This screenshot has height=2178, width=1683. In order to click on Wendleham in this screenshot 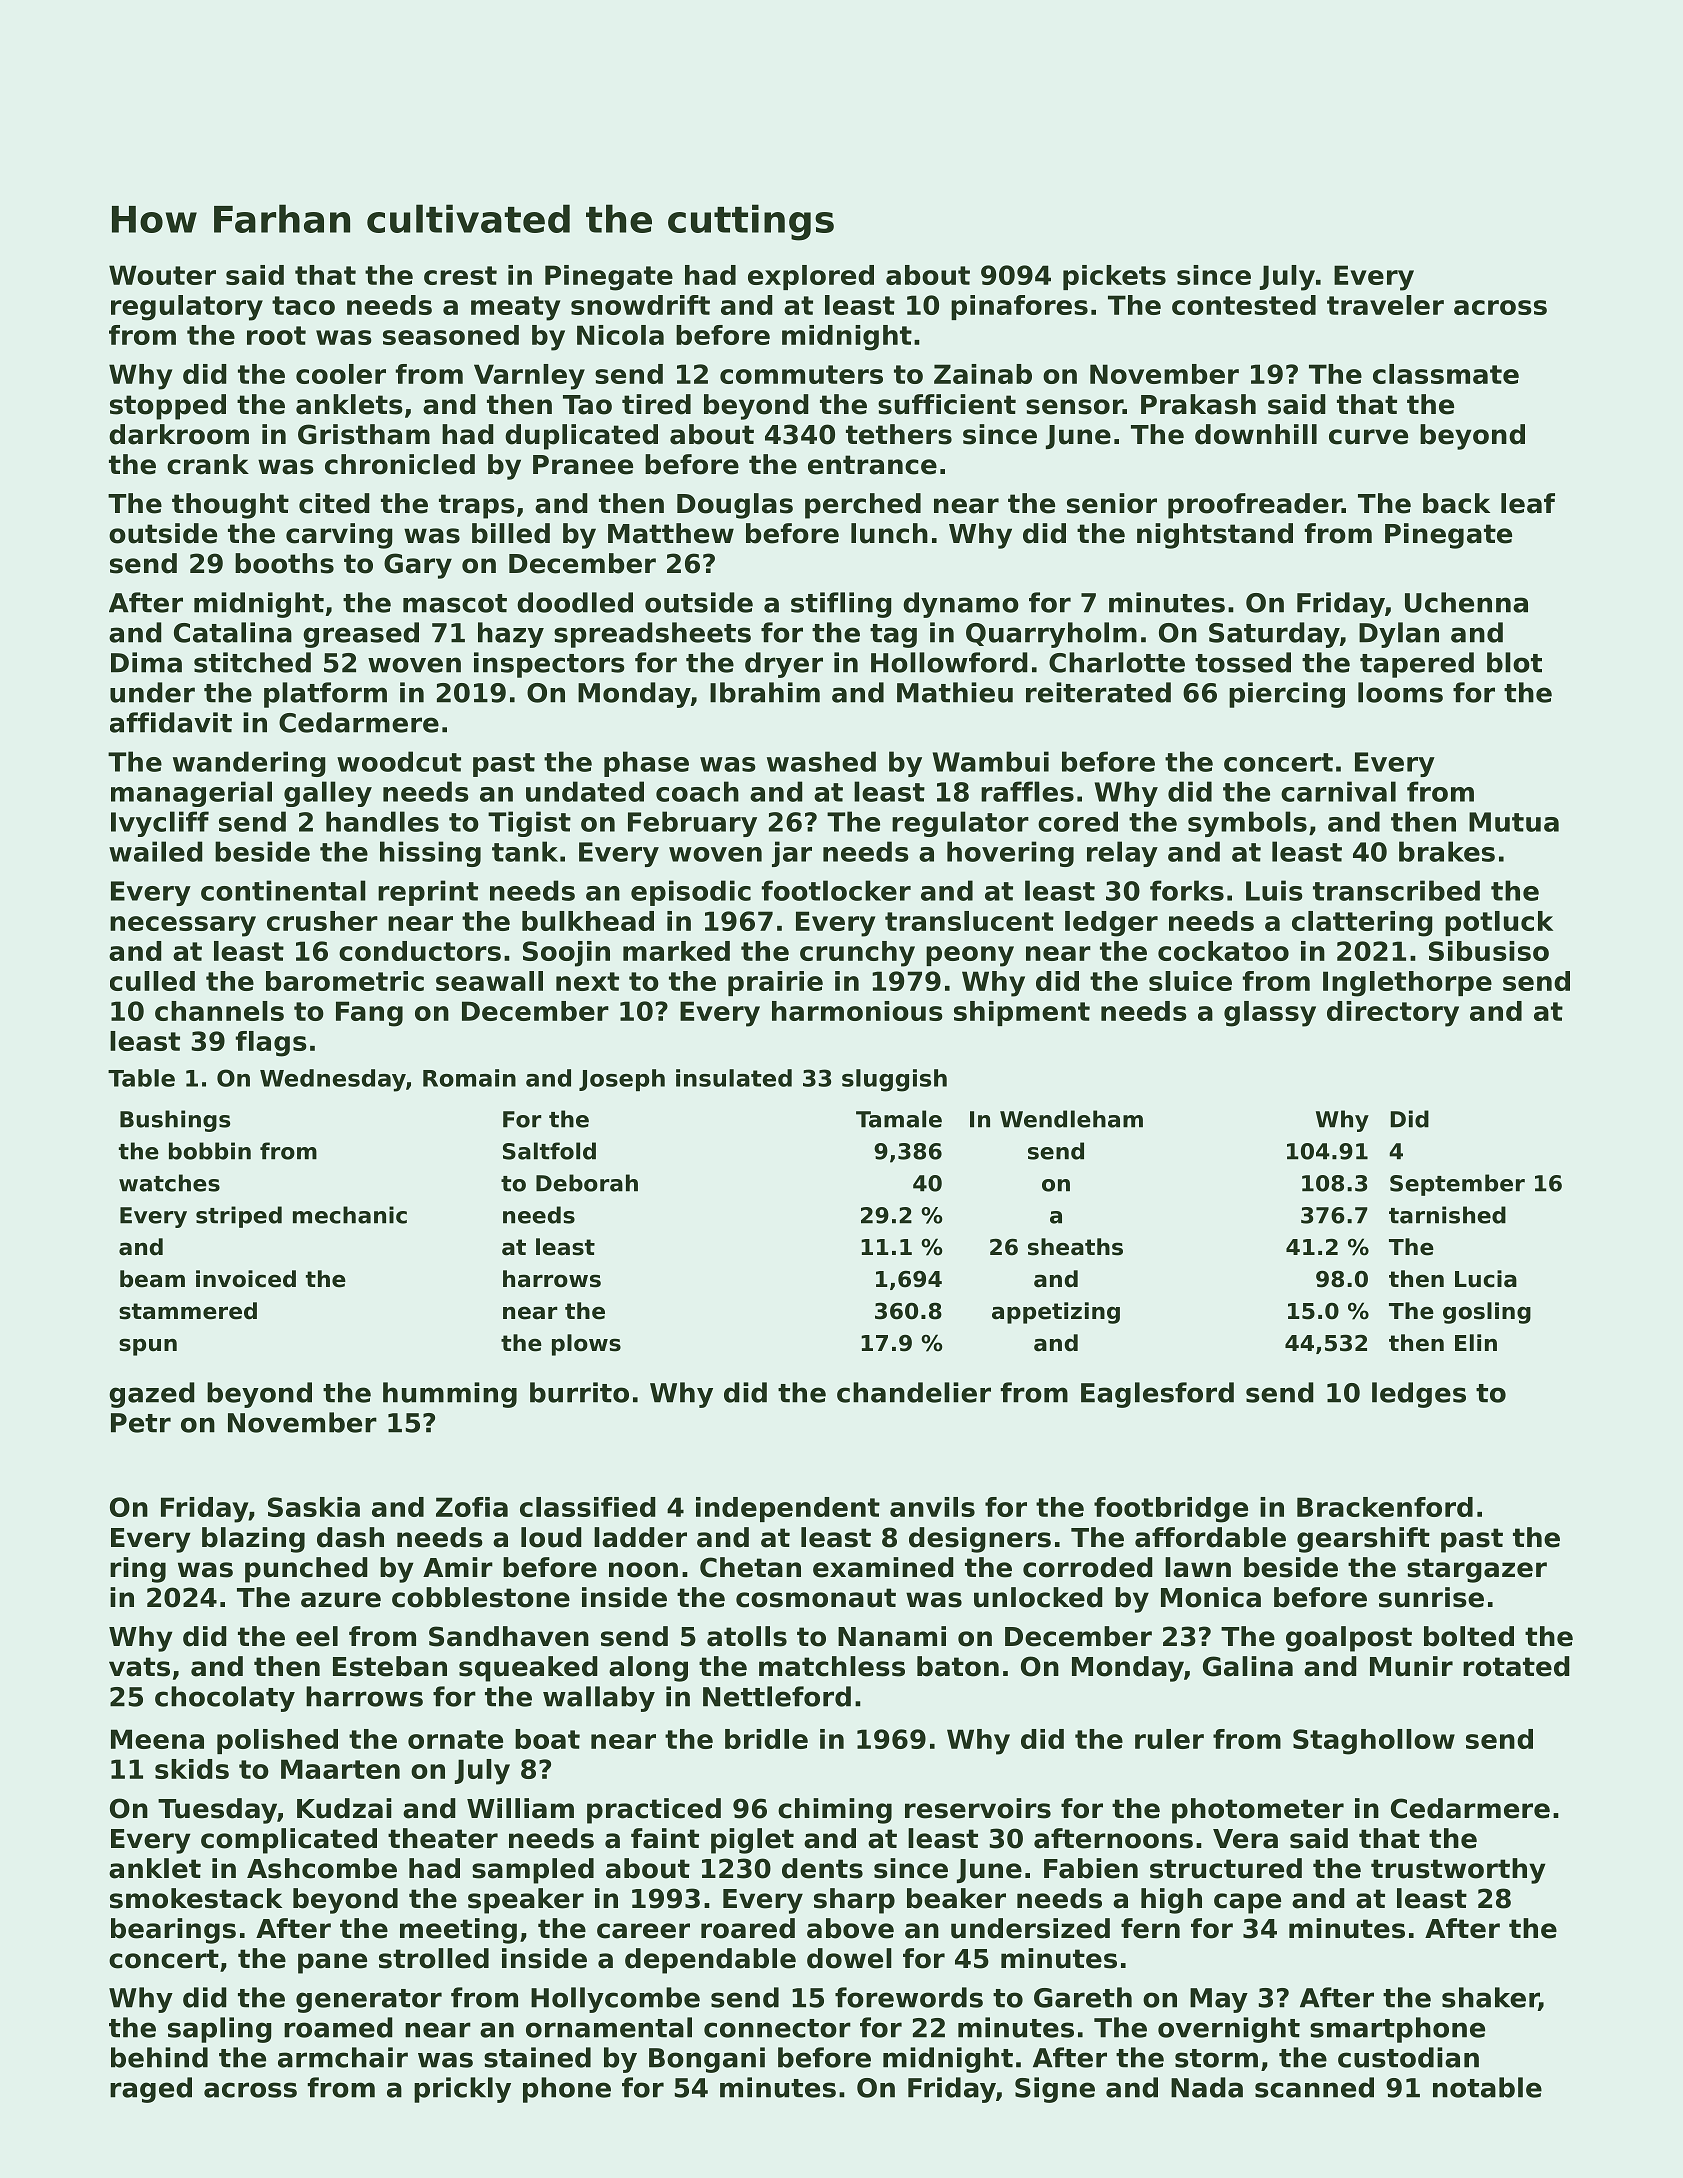, I will do `click(1071, 1119)`.
